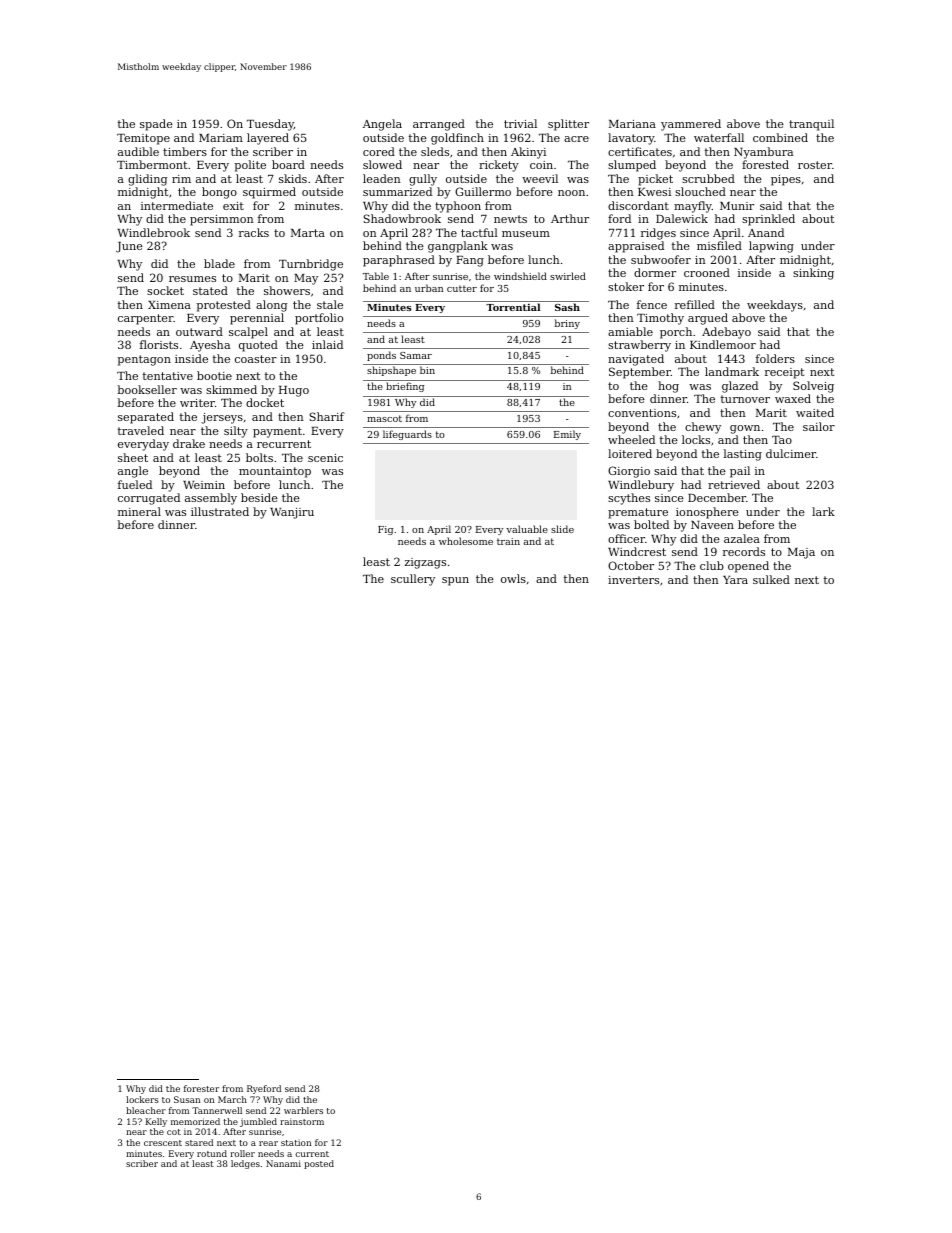  What do you see at coordinates (142, 1099) in the screenshot?
I see `lockers` at bounding box center [142, 1099].
